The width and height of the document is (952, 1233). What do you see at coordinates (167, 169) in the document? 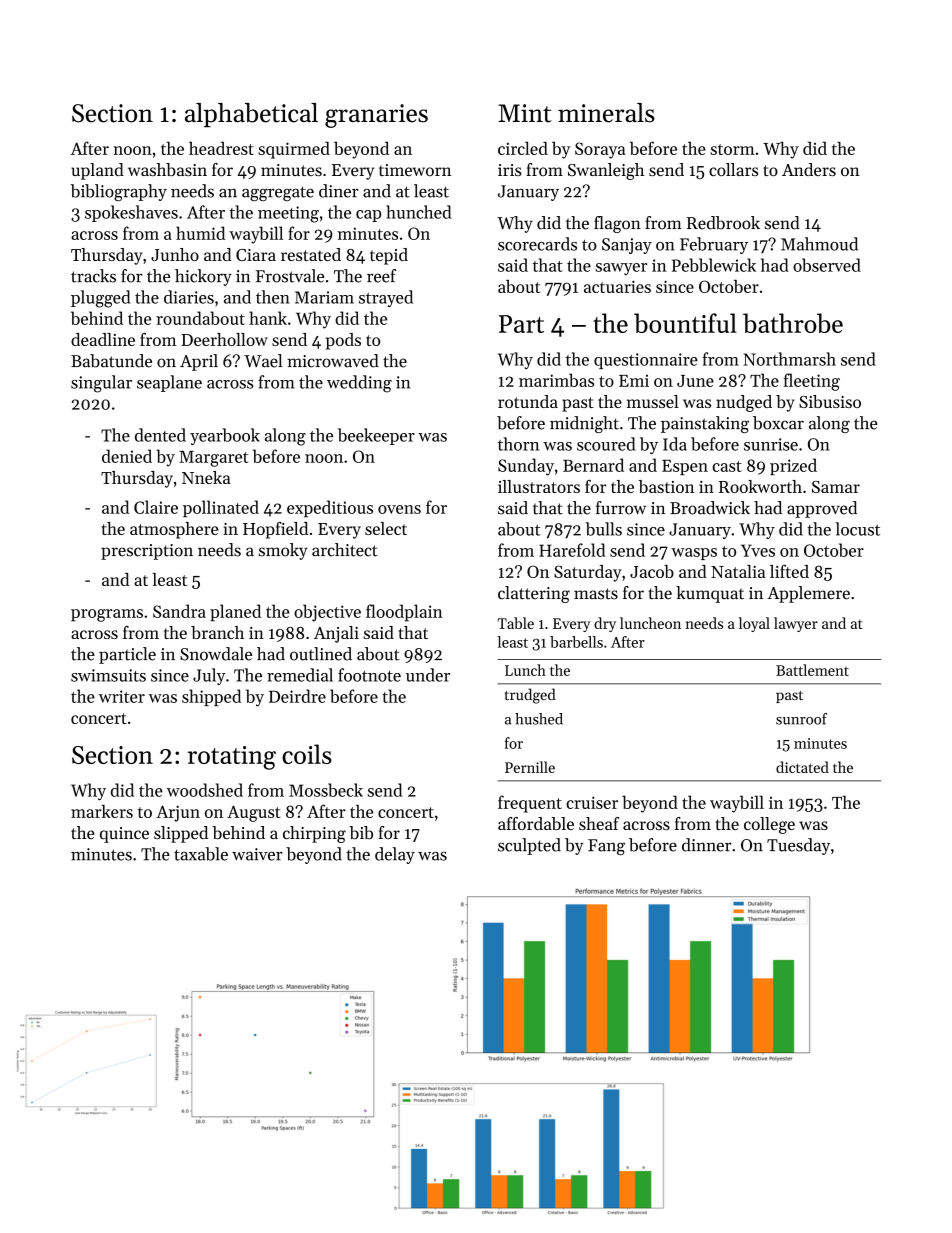
I see `washbasin` at bounding box center [167, 169].
